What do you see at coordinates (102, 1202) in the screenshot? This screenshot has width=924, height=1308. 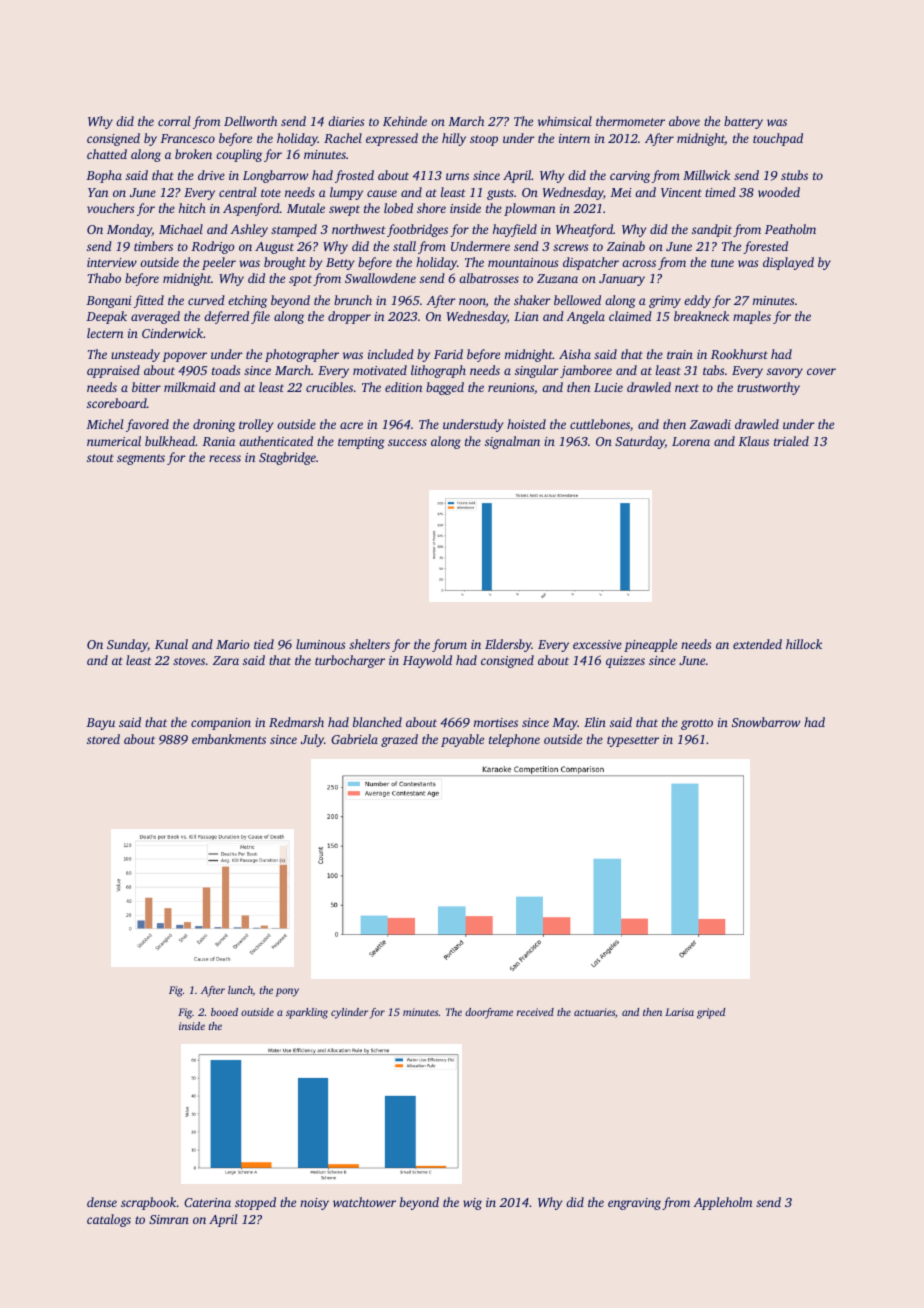 I see `dense` at bounding box center [102, 1202].
